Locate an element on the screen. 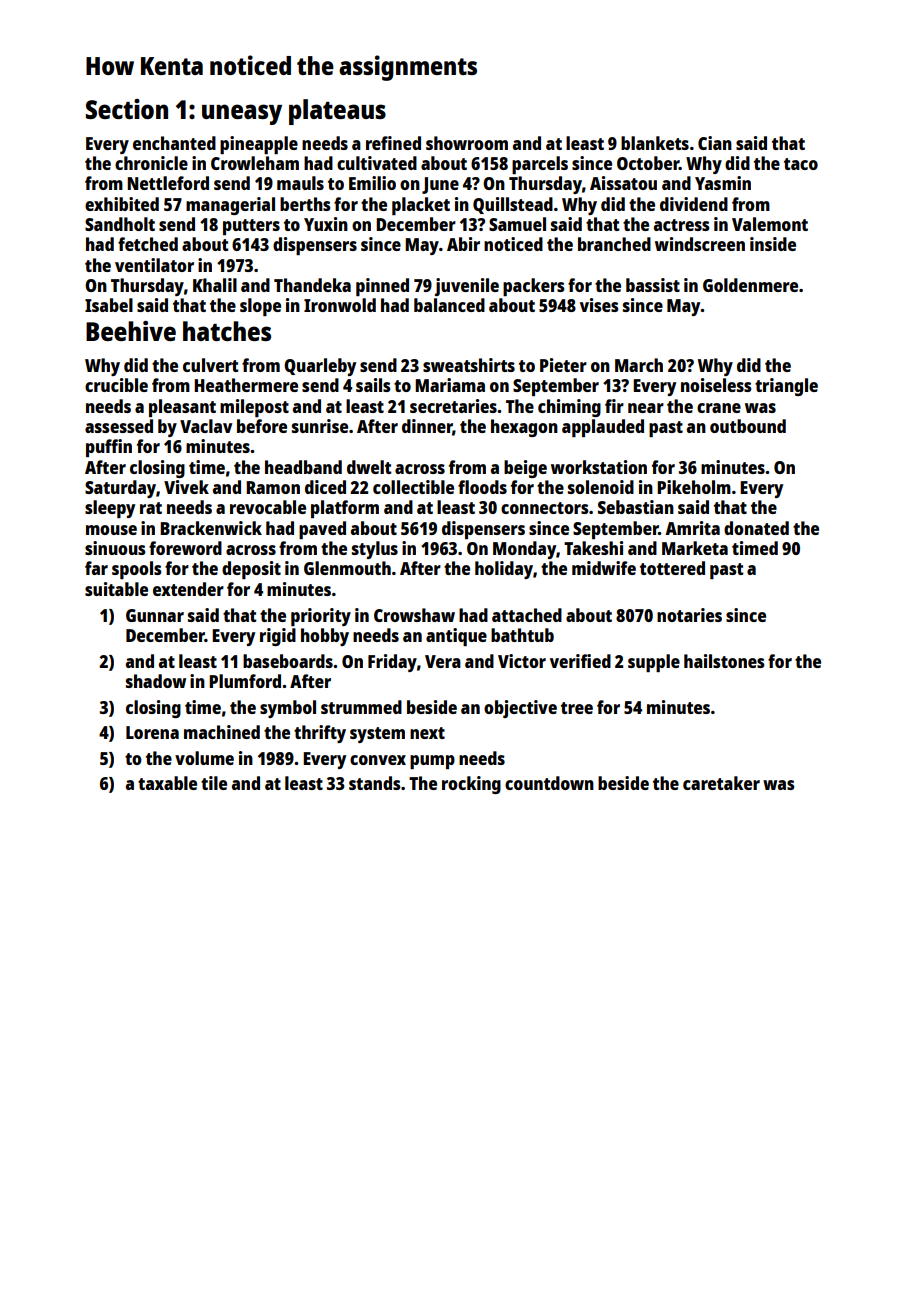 The image size is (908, 1316). crucible is located at coordinates (116, 385).
